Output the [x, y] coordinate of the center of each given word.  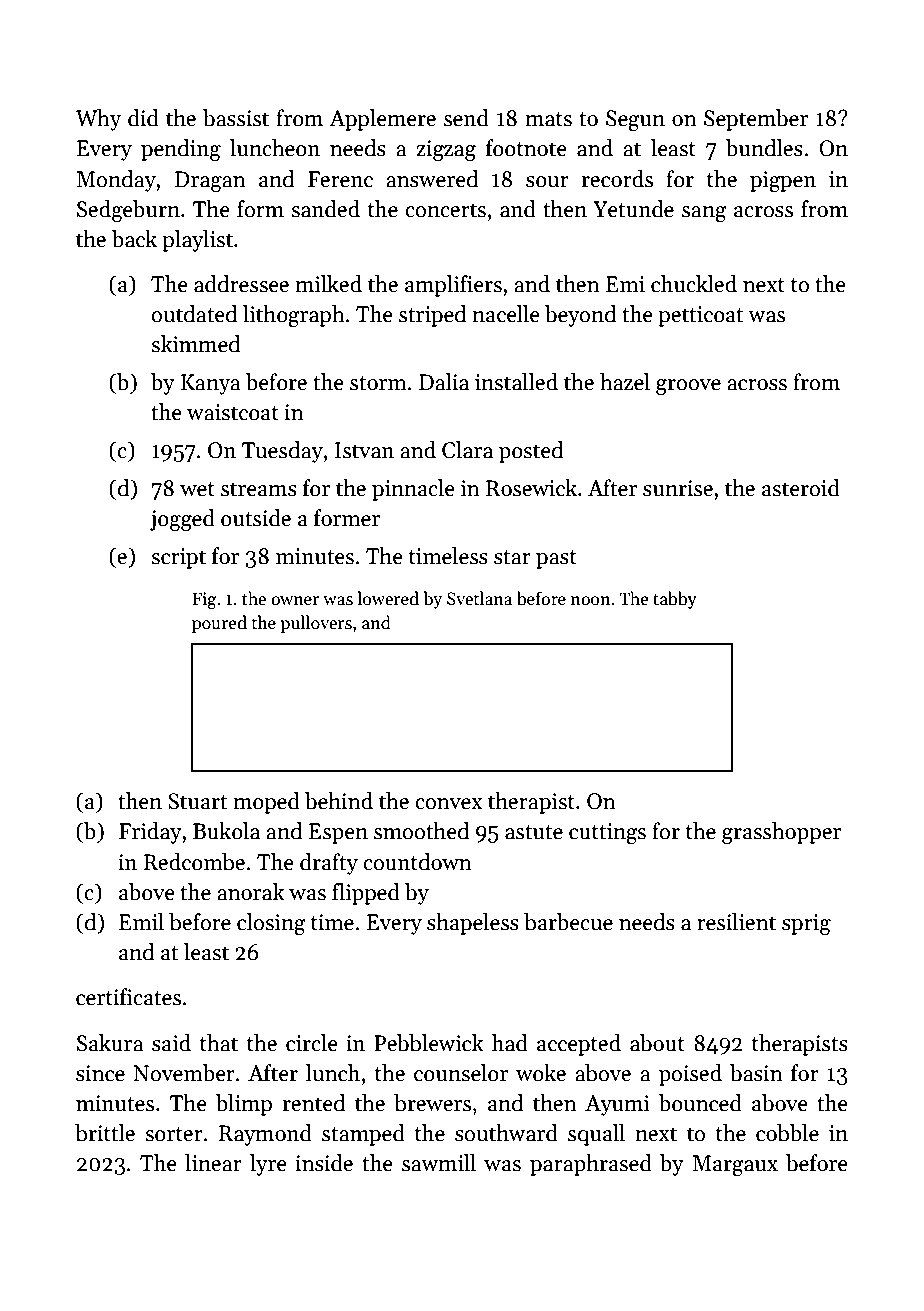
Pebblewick [429, 1043]
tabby [675, 600]
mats [548, 119]
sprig [806, 924]
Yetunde [633, 209]
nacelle [506, 314]
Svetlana [479, 598]
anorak [251, 892]
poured [219, 624]
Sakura [110, 1043]
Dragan [210, 181]
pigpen [783, 181]
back [134, 239]
